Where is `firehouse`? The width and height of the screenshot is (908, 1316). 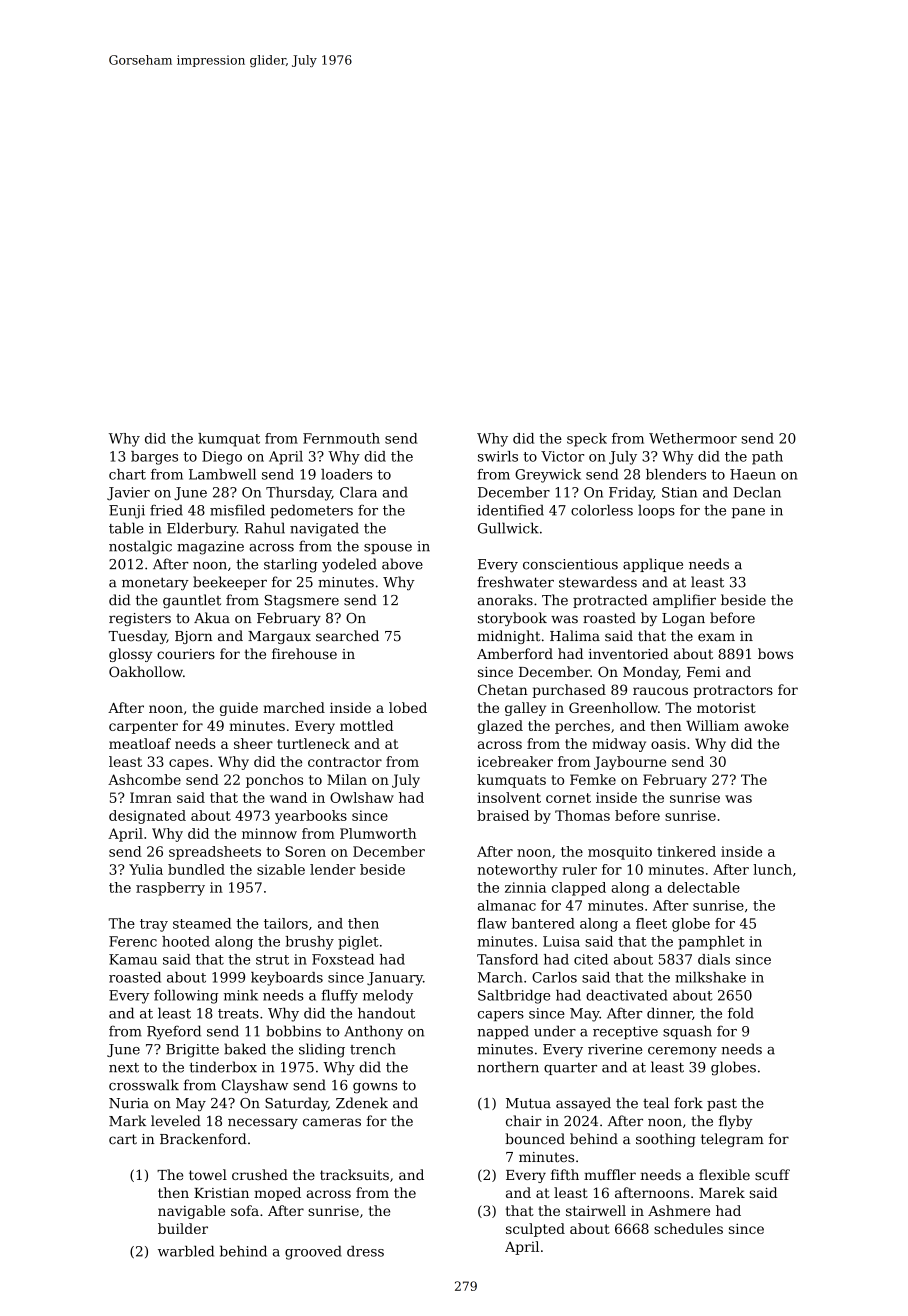 firehouse is located at coordinates (304, 653).
